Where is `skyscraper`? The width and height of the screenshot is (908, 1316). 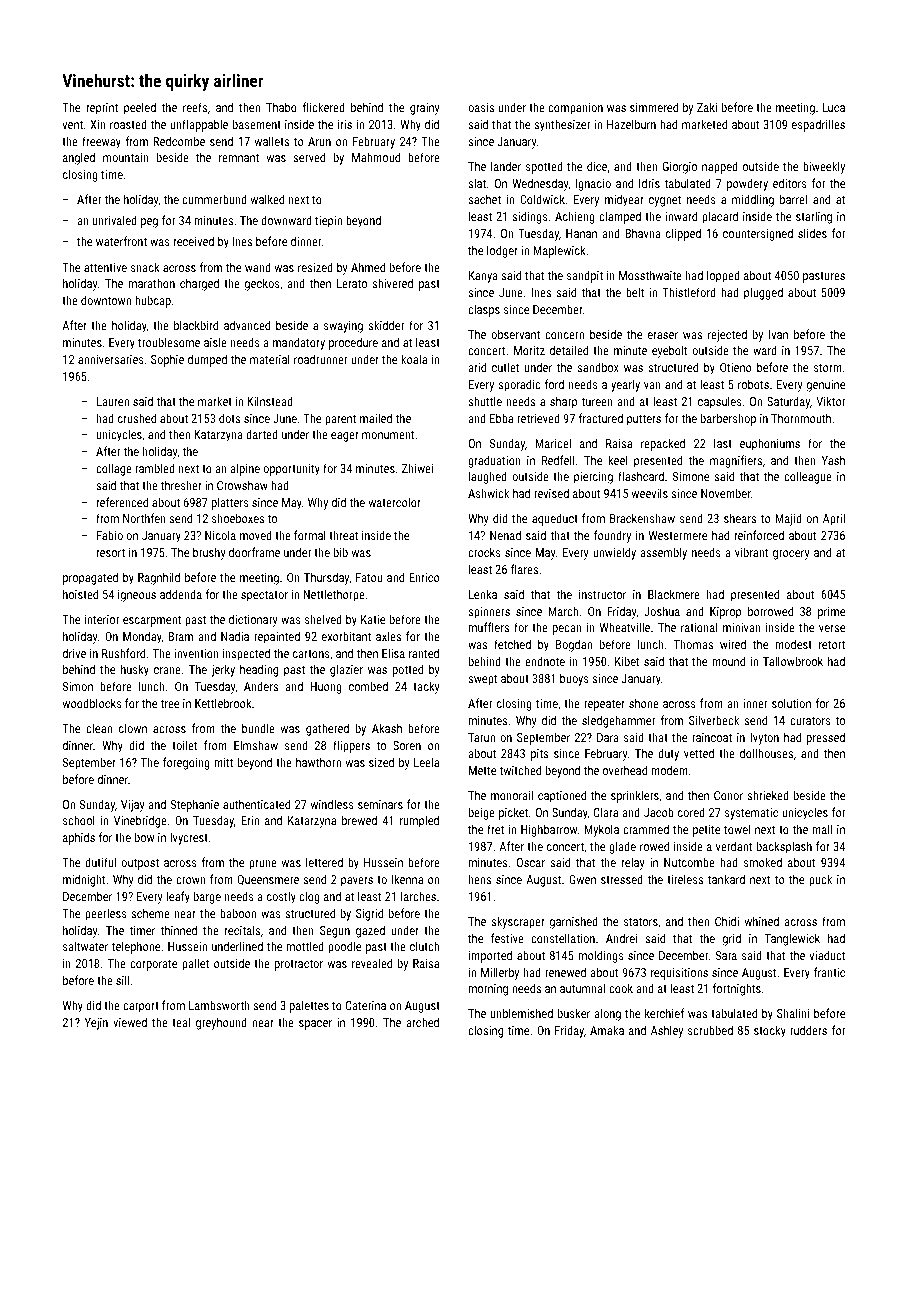 skyscraper is located at coordinates (518, 922).
